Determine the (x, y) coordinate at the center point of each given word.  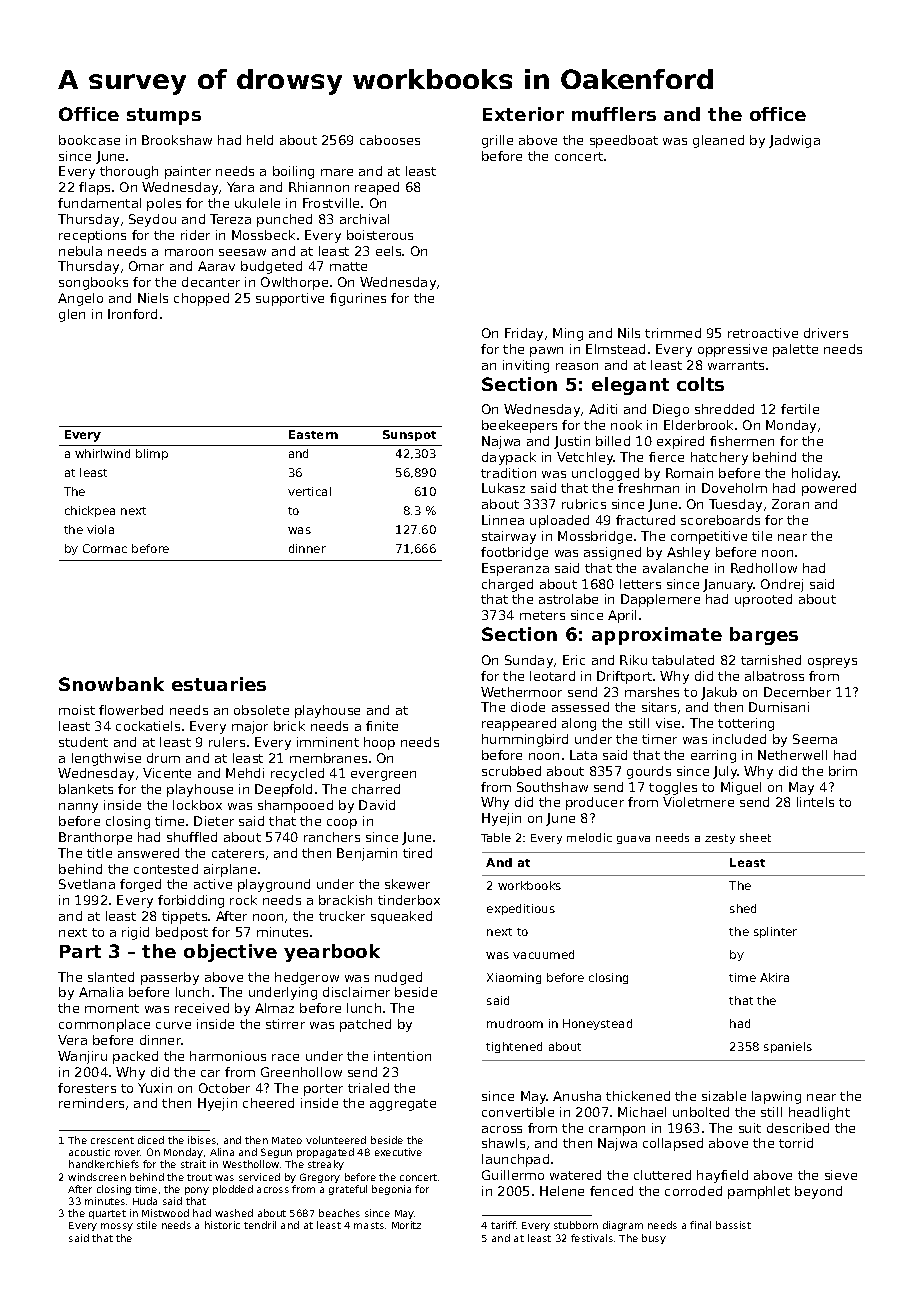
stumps (164, 116)
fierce (666, 457)
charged (507, 585)
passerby (170, 978)
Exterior (523, 114)
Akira (774, 977)
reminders (91, 1103)
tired (417, 853)
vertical (309, 491)
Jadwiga (794, 141)
